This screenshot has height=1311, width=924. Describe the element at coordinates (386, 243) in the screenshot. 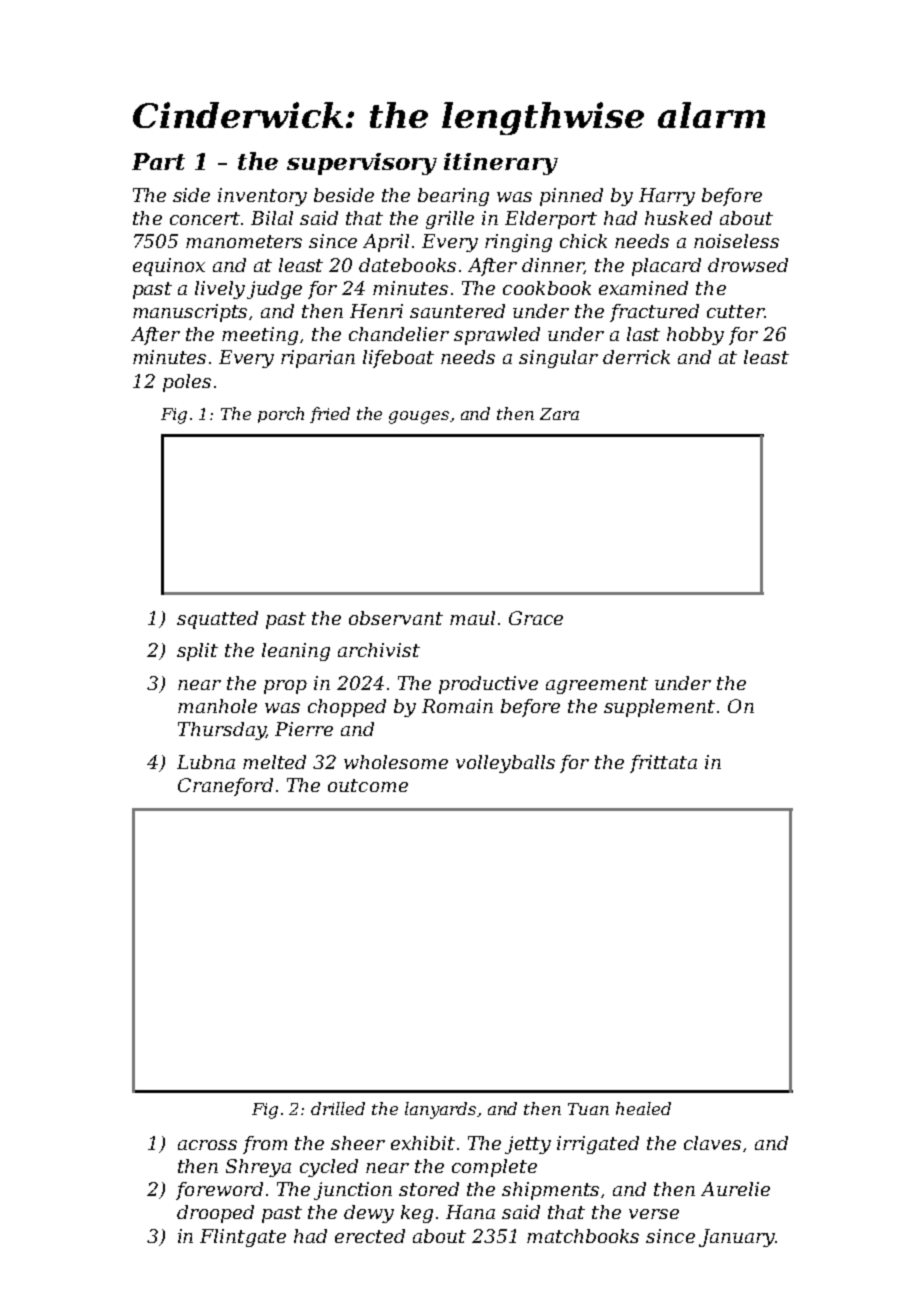

I see `April` at that location.
